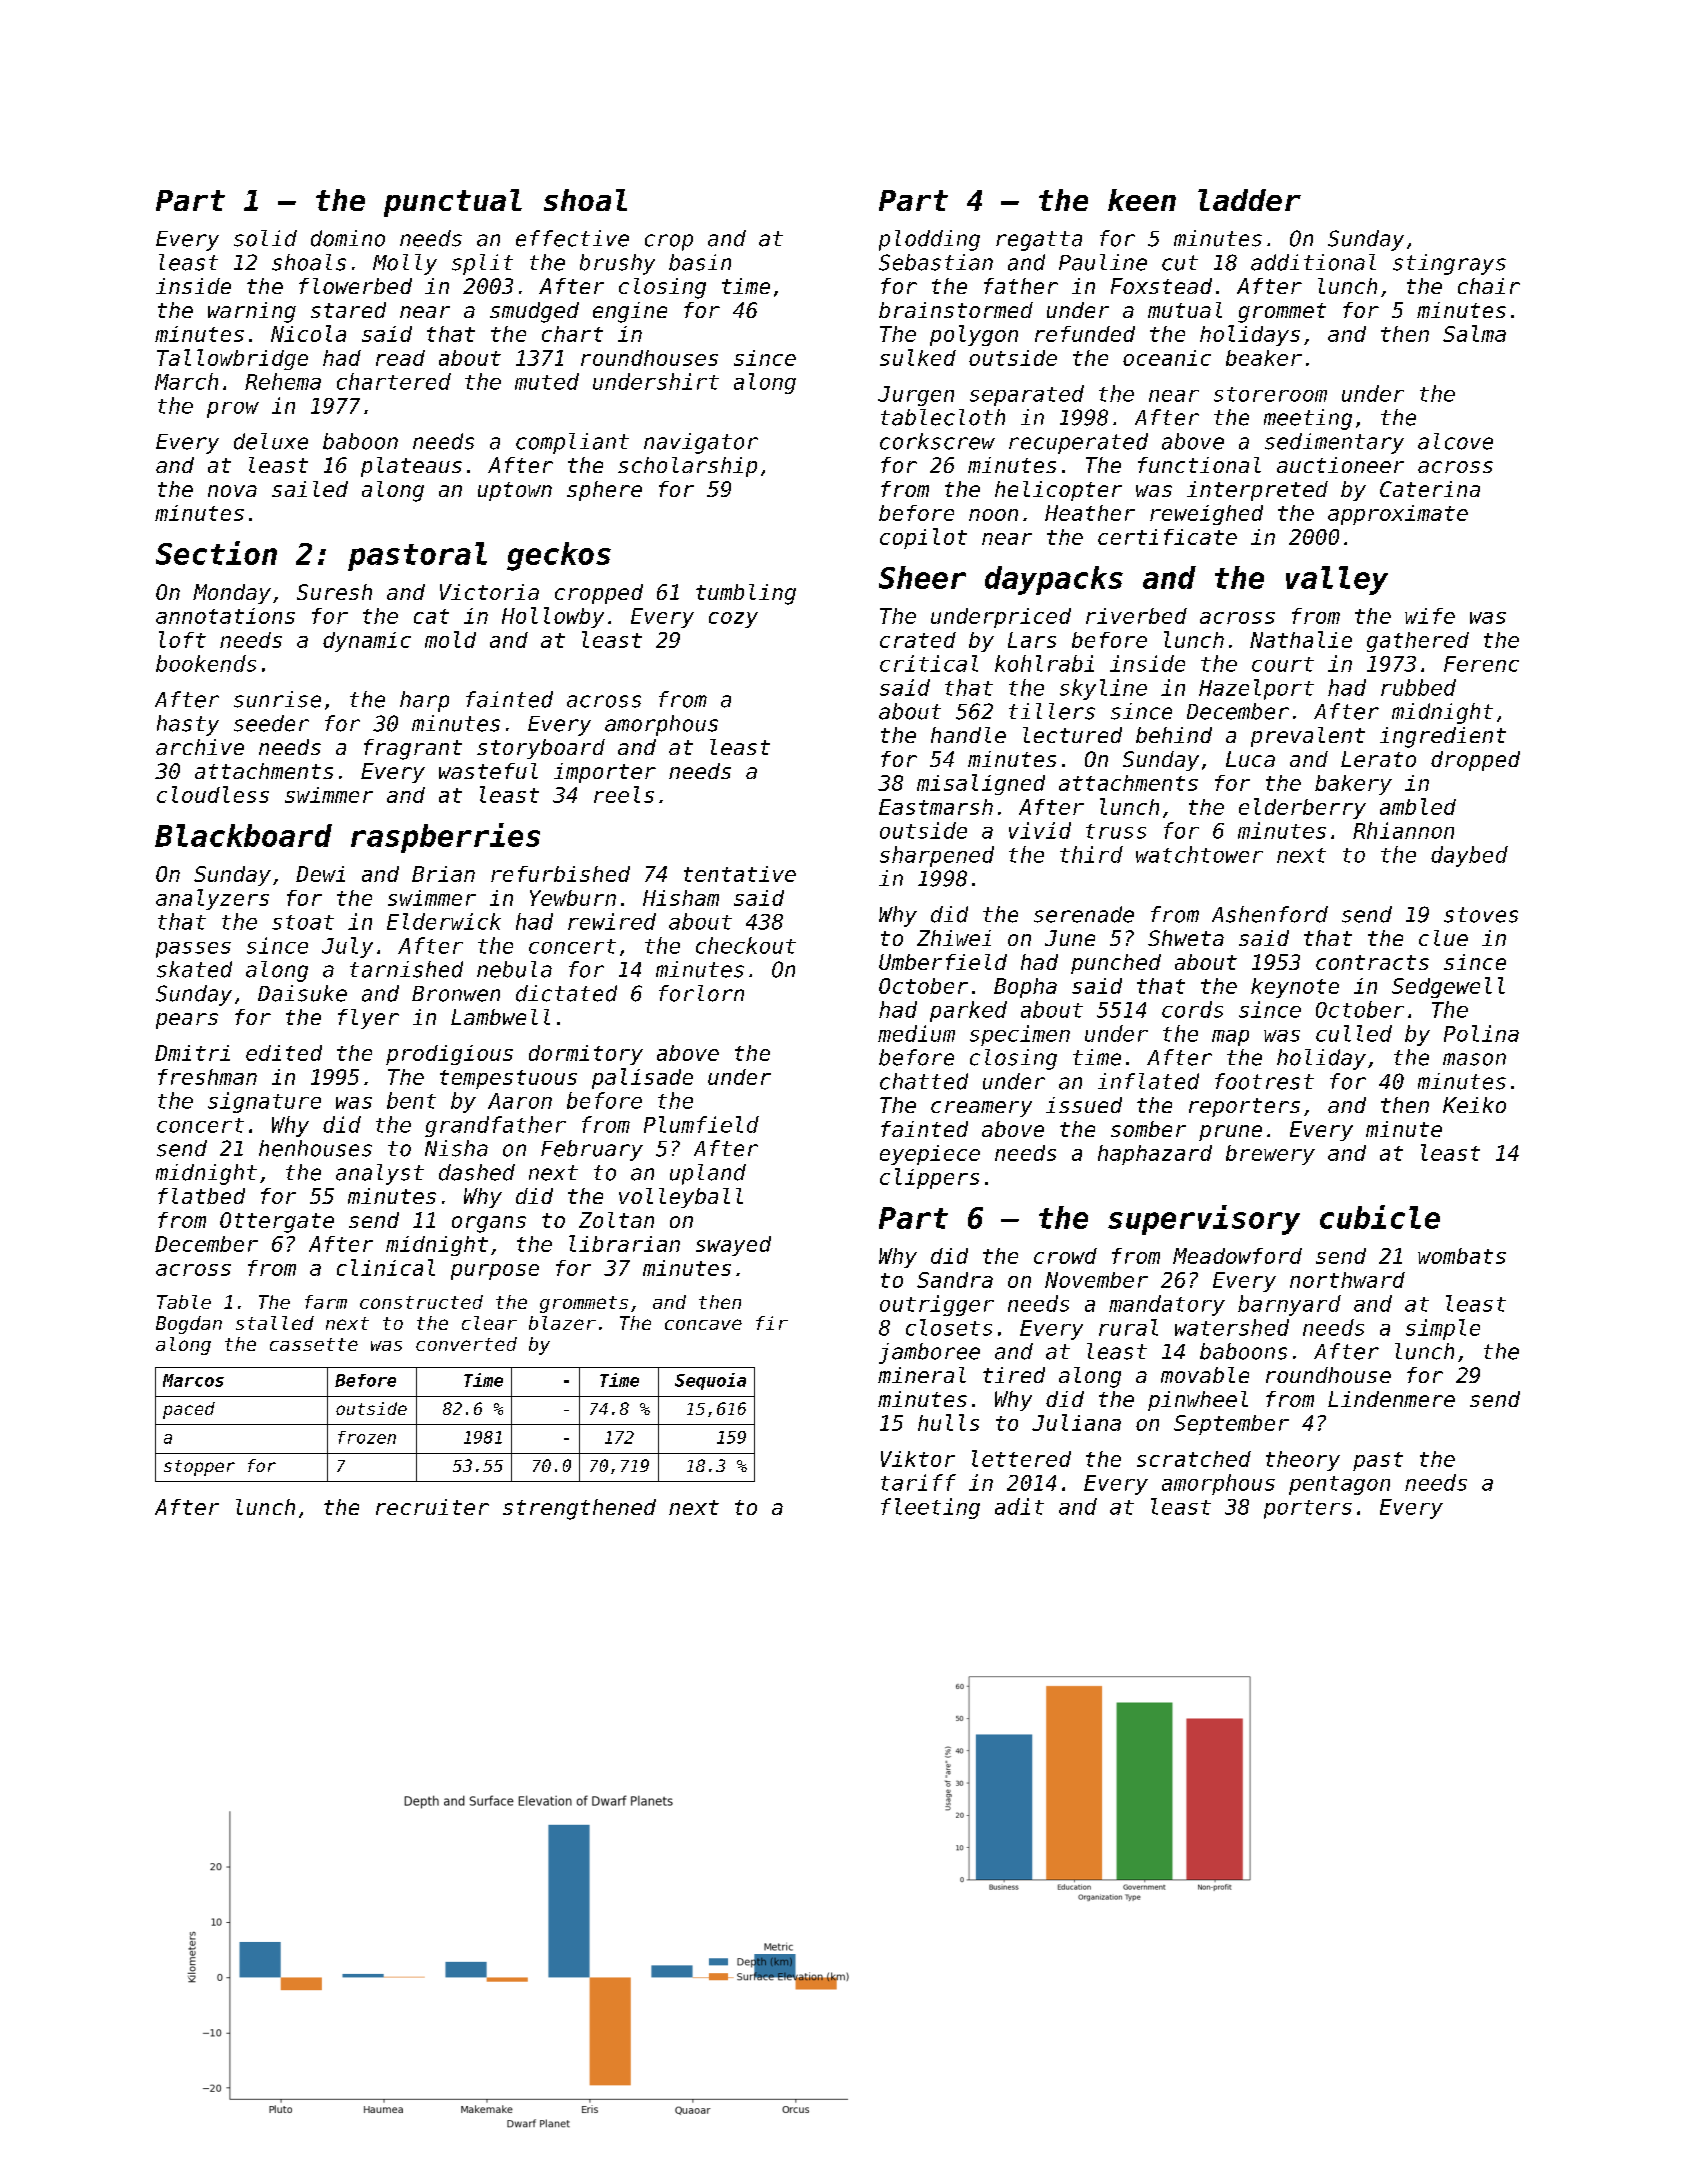 The height and width of the screenshot is (2178, 1683). What do you see at coordinates (314, 1344) in the screenshot?
I see `cassette` at bounding box center [314, 1344].
